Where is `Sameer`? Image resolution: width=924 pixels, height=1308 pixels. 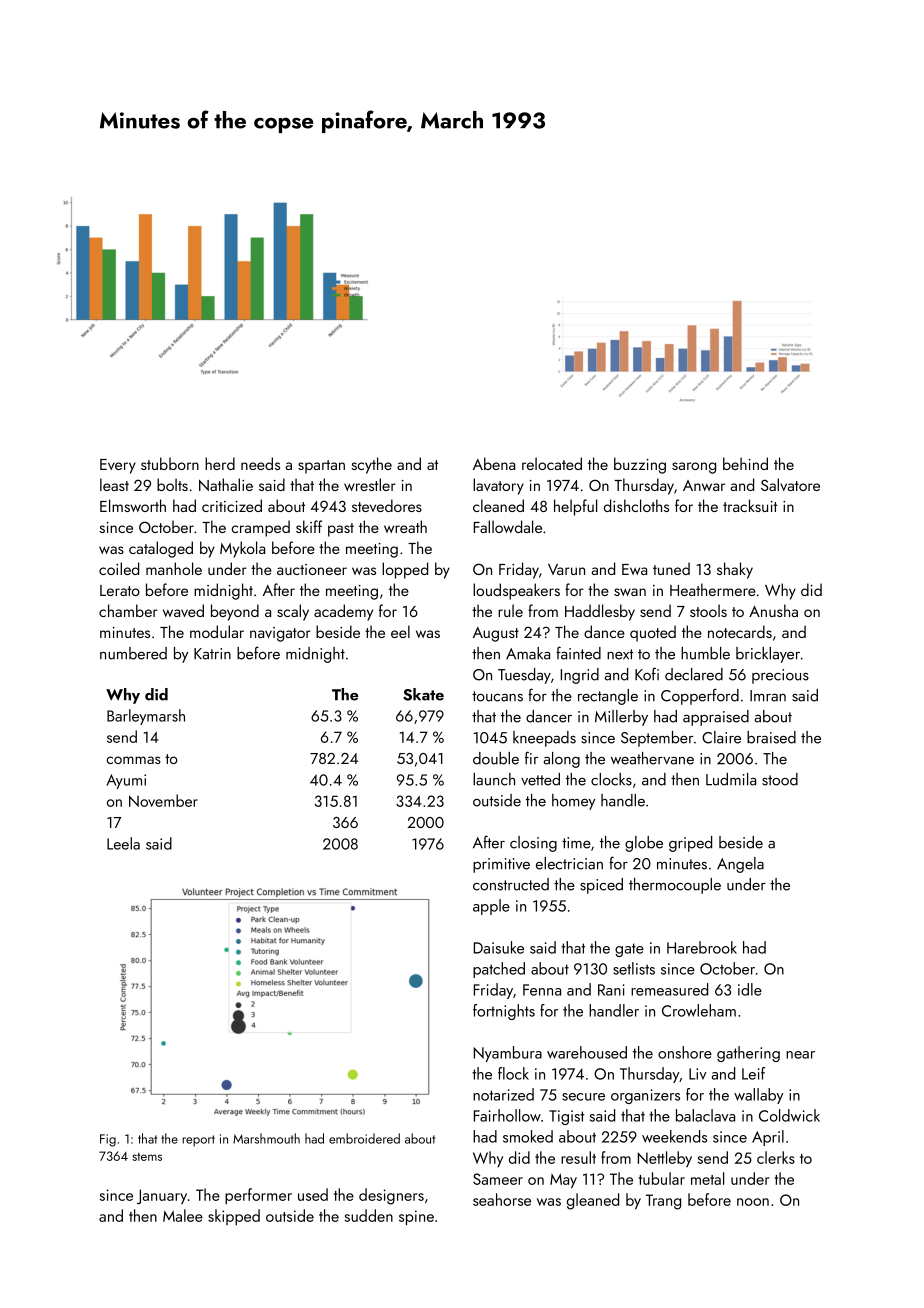 Sameer is located at coordinates (498, 1179).
